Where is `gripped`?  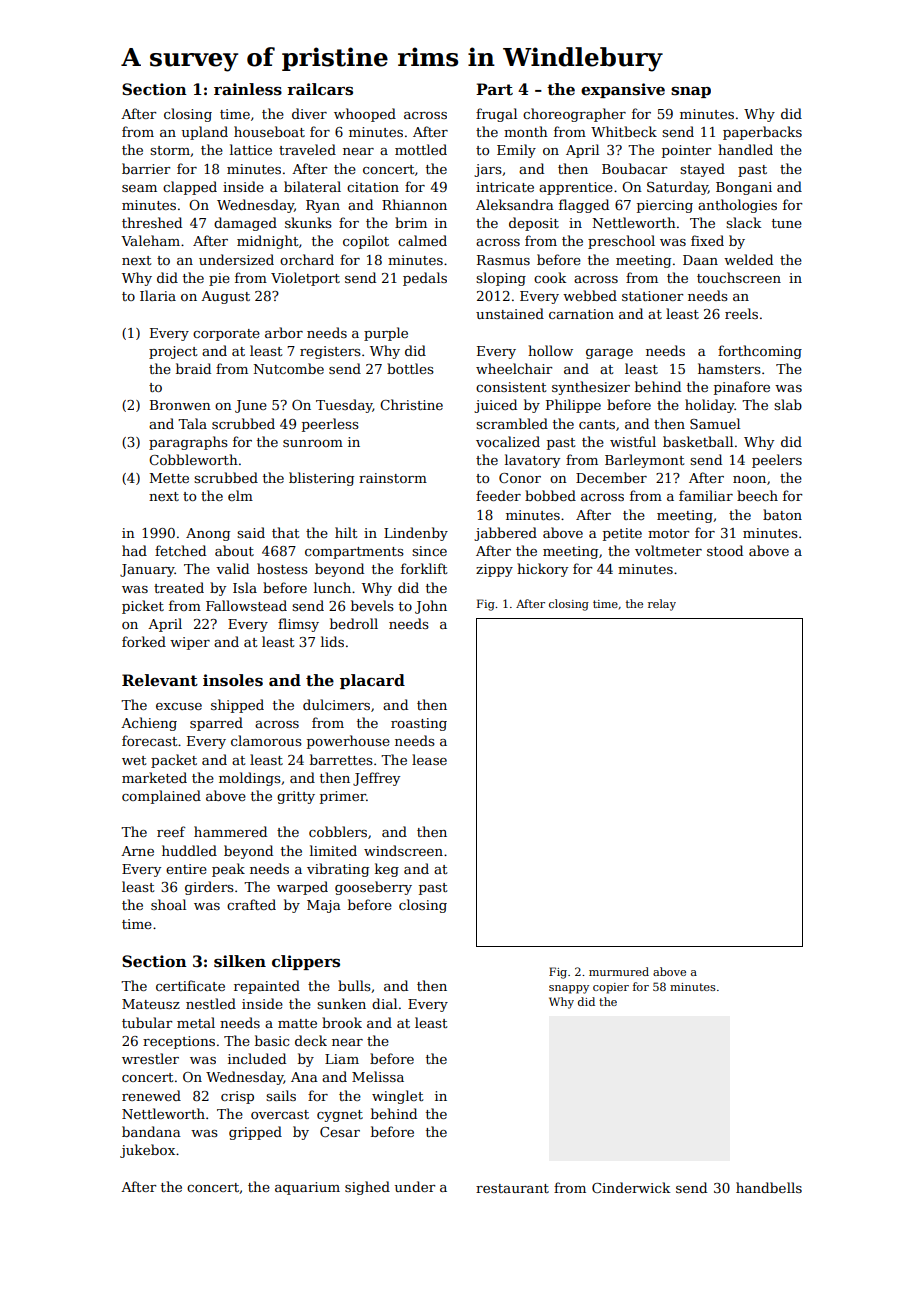
gripped is located at coordinates (255, 1133).
